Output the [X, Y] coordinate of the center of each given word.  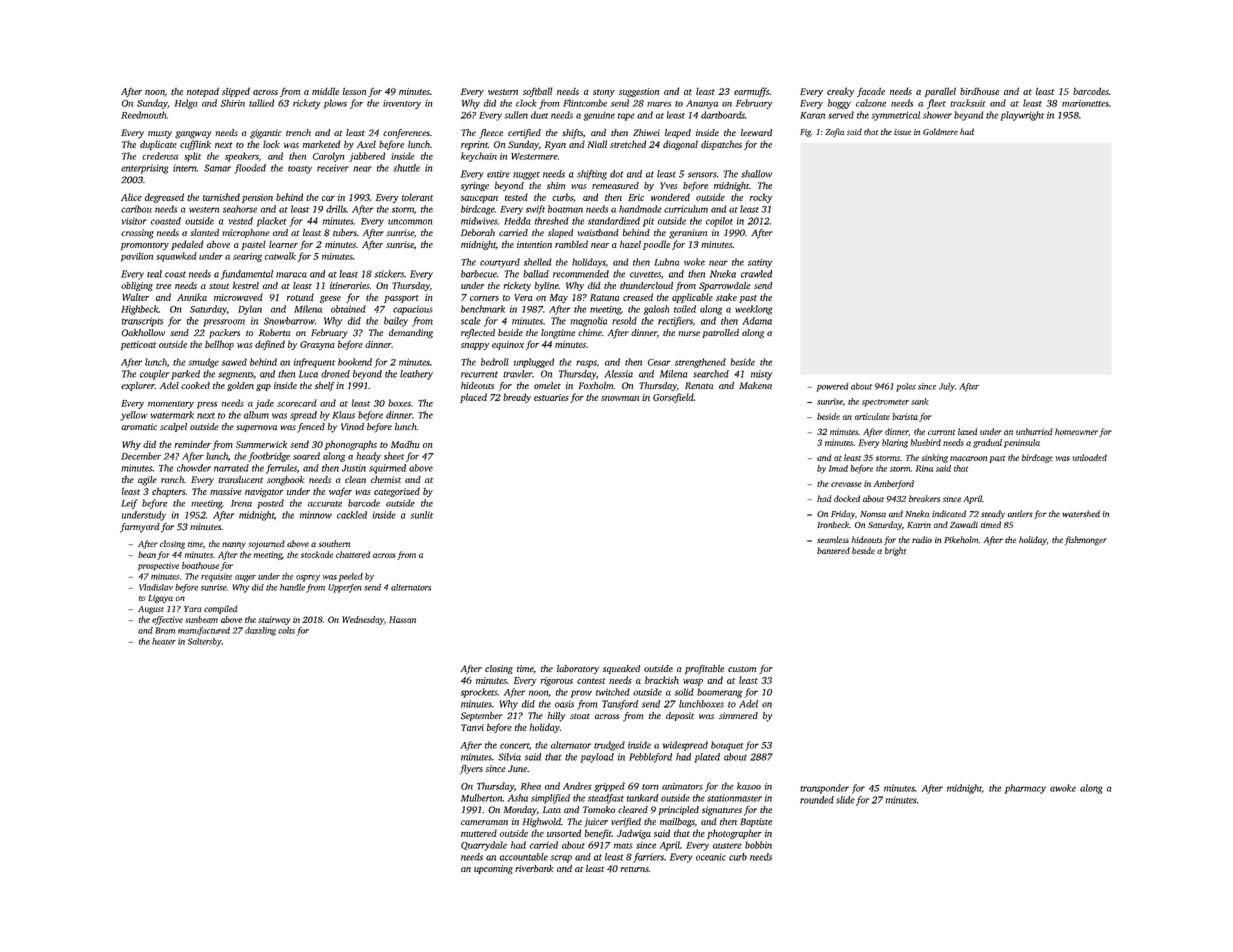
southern [334, 543]
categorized [397, 492]
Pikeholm [961, 539]
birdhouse [979, 91]
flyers [471, 769]
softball [538, 92]
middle [325, 91]
